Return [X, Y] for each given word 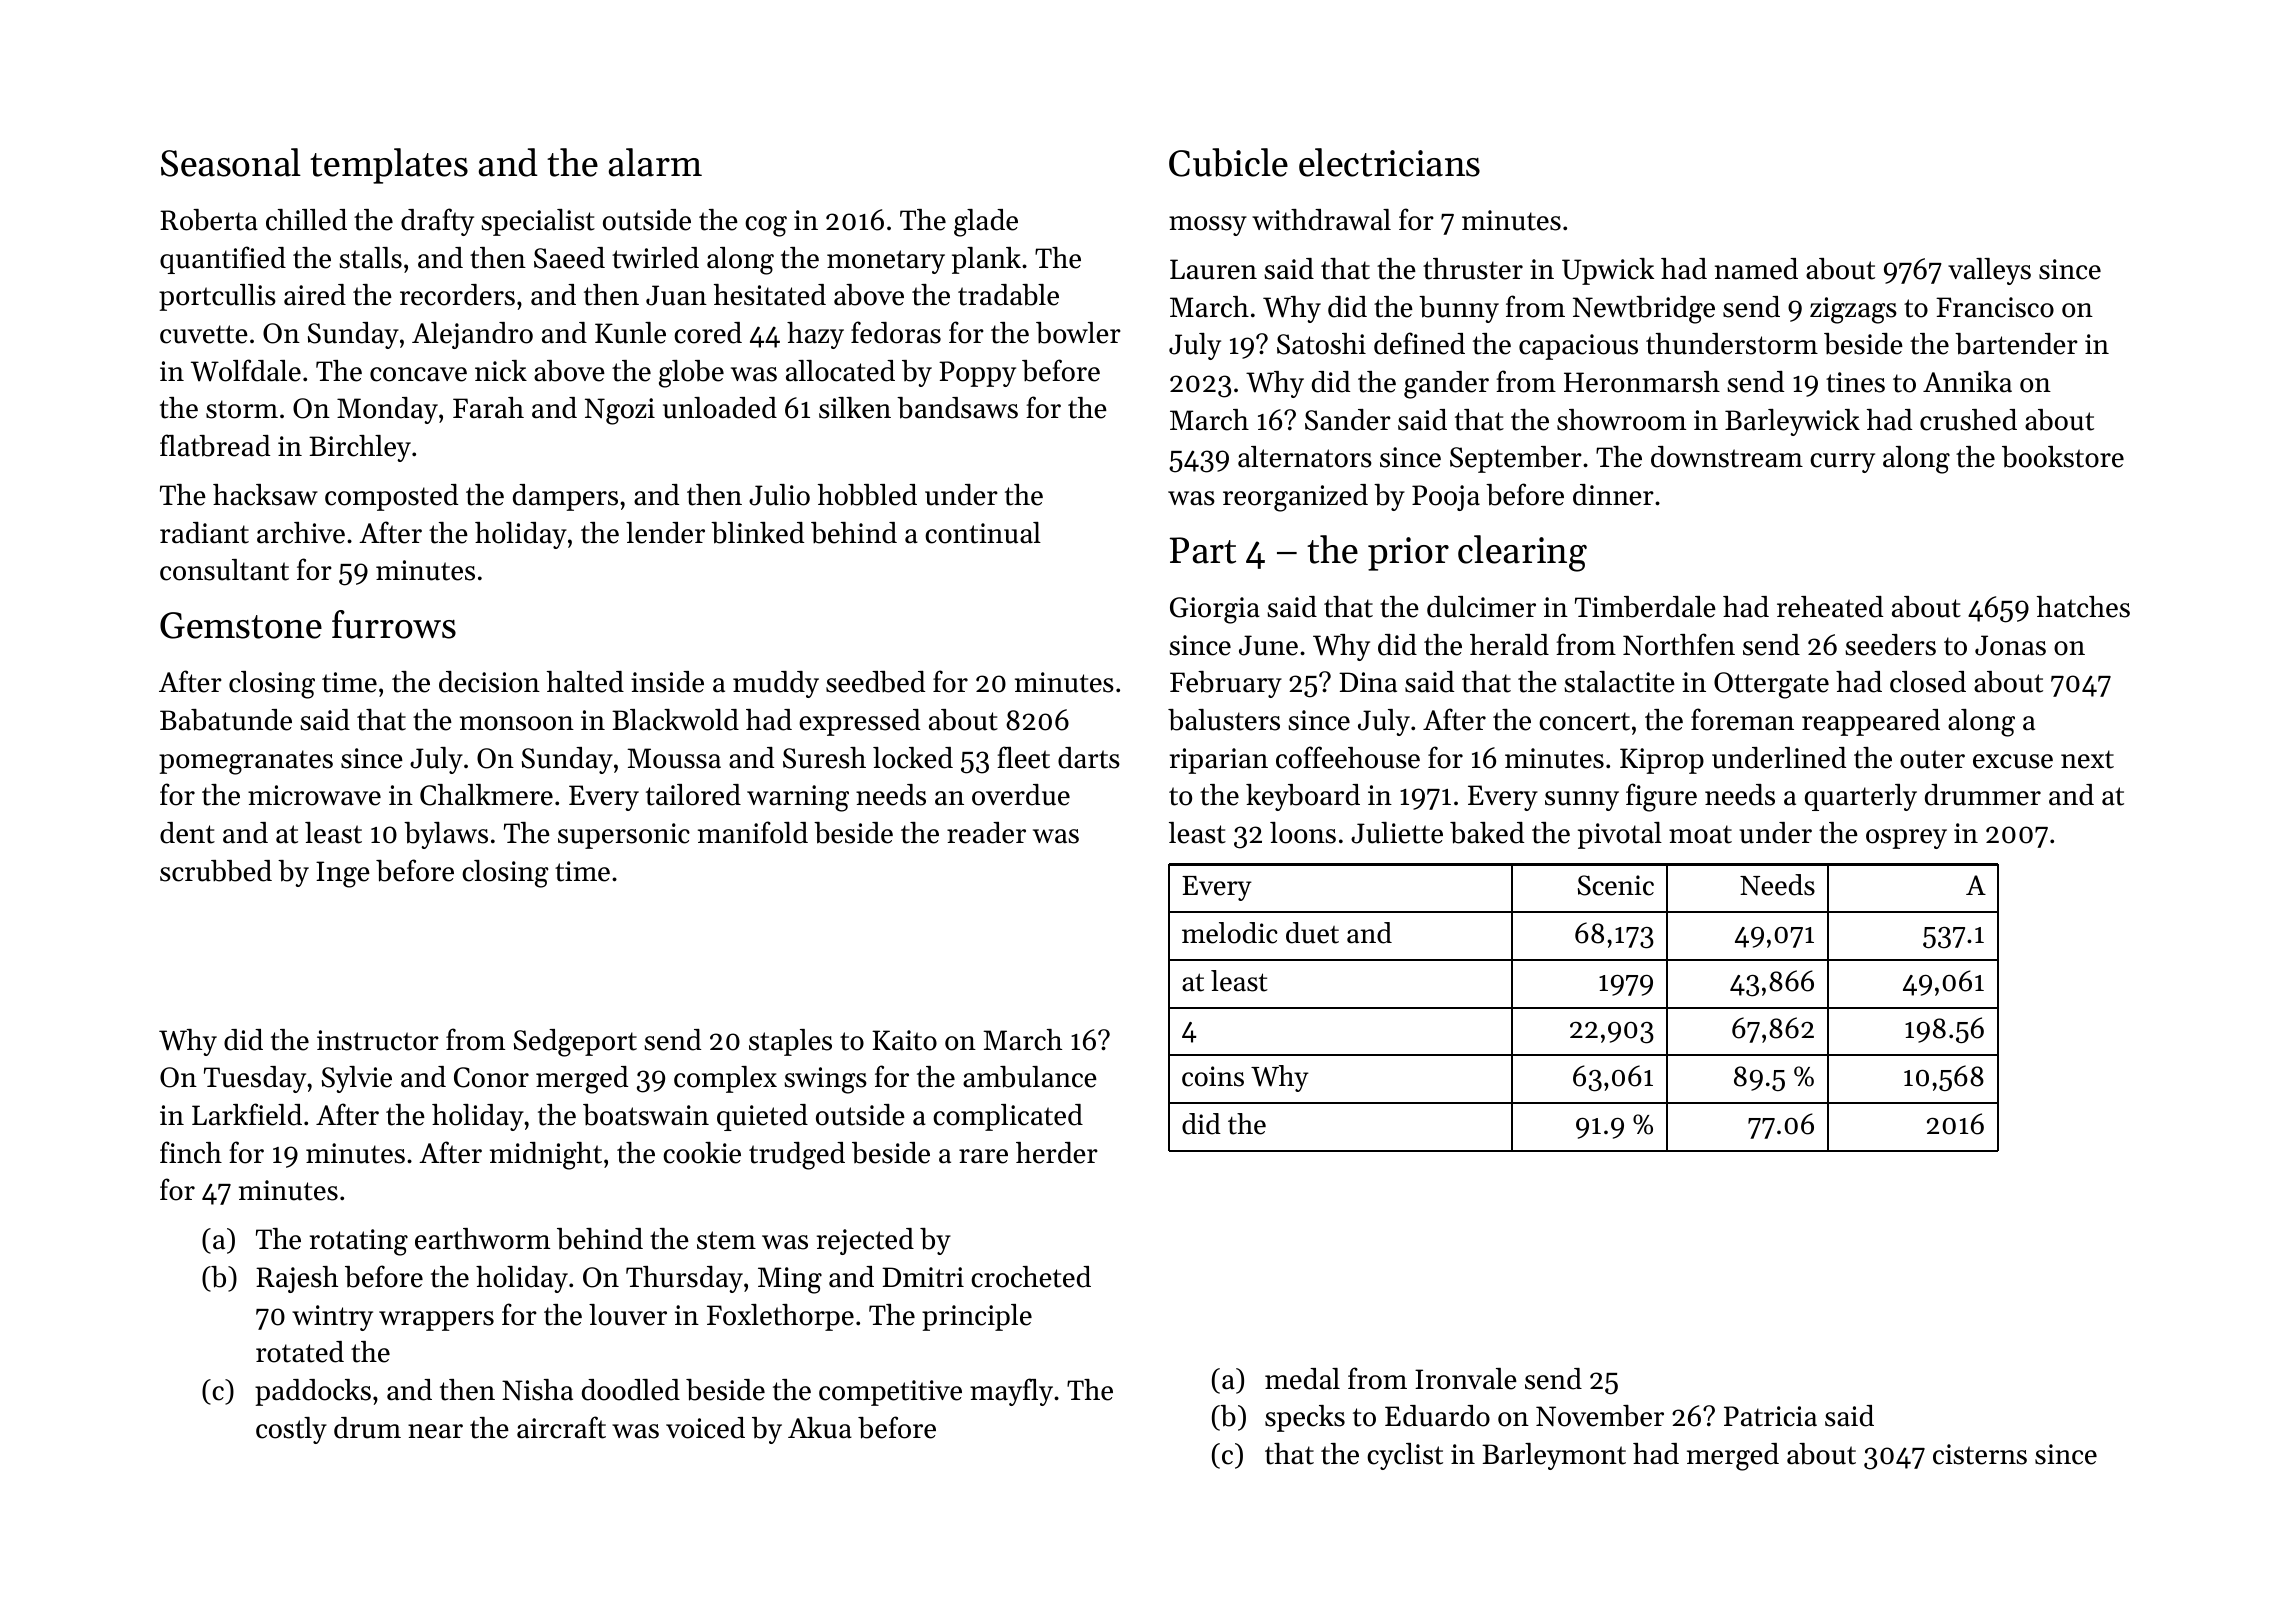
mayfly [1011, 1392]
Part [1203, 550]
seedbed [875, 682]
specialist [538, 222]
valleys [1989, 271]
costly [291, 1430]
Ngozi [620, 411]
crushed [1968, 420]
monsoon [517, 723]
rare [983, 1156]
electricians [1389, 162]
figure [1661, 797]
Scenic [1616, 885]
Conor [491, 1077]
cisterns [1980, 1454]
